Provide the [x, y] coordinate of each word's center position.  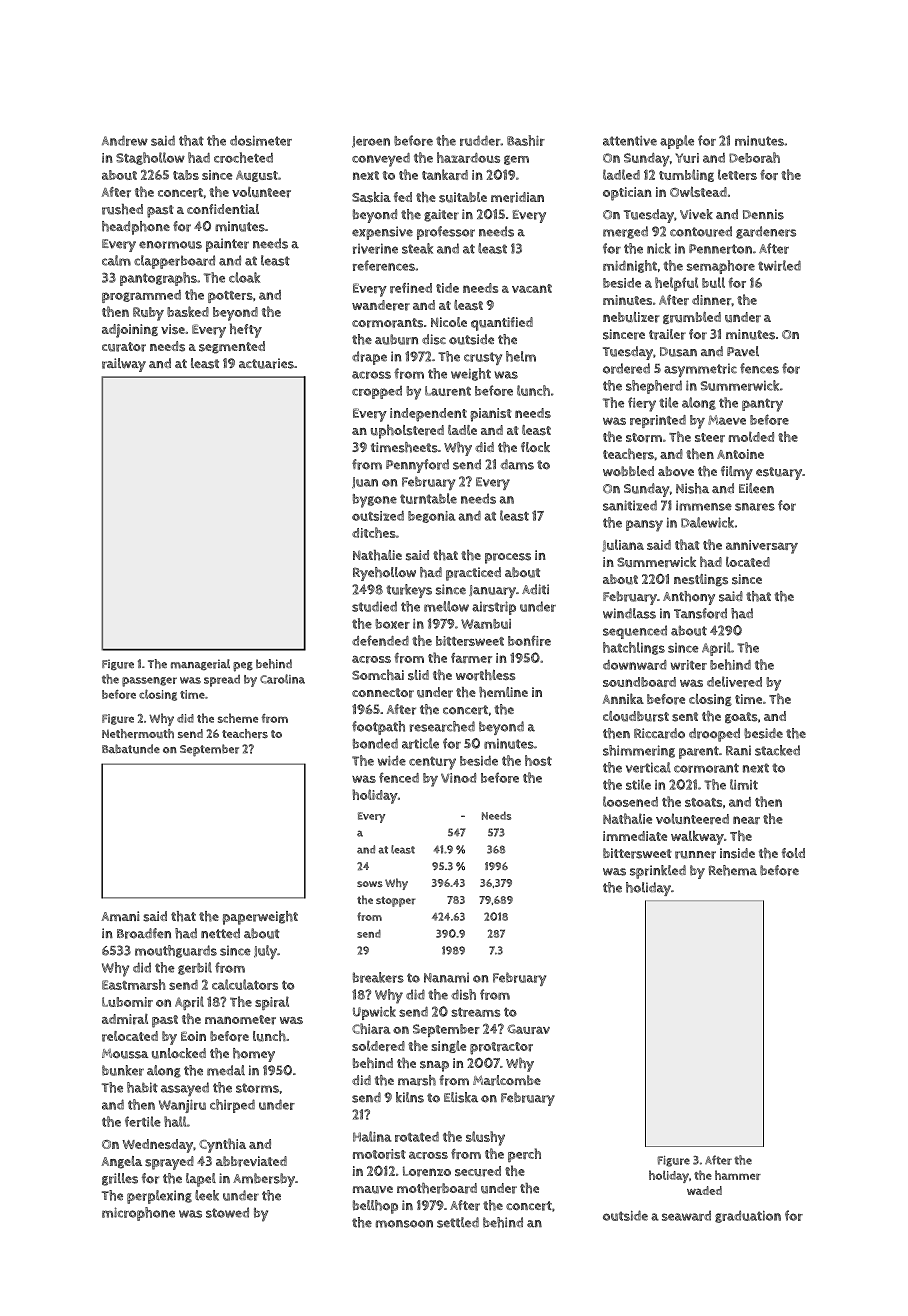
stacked [777, 750]
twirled [779, 265]
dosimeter [261, 140]
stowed [227, 1212]
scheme [238, 718]
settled [458, 1222]
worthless [485, 675]
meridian [517, 197]
